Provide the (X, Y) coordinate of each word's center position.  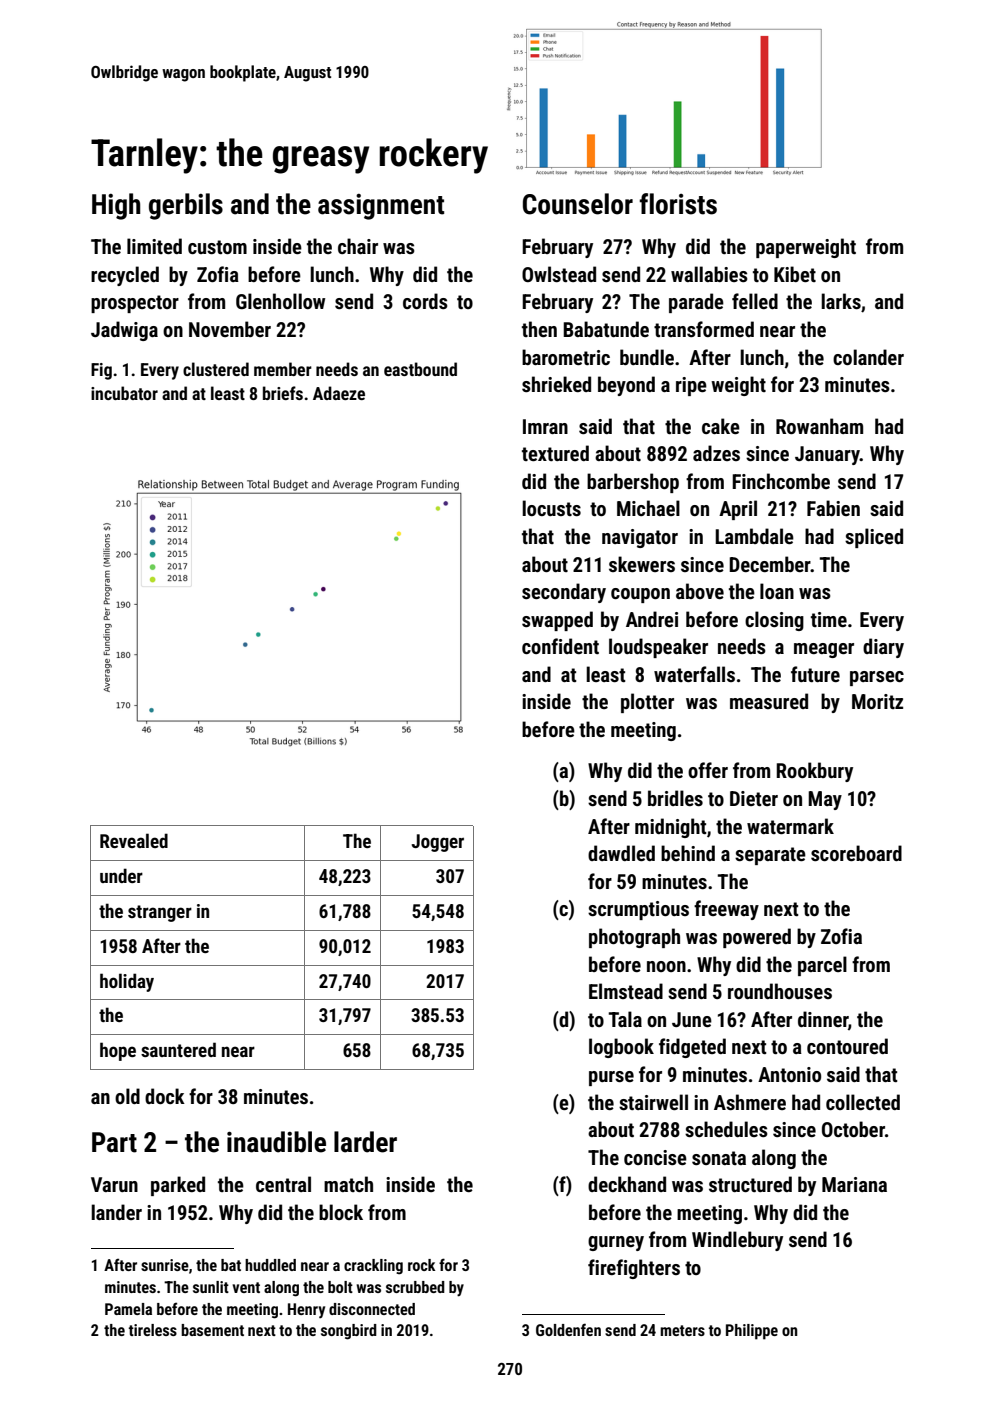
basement (212, 1330)
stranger (160, 913)
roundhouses (780, 991)
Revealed (134, 840)
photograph (634, 938)
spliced (874, 538)
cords (425, 301)
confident (560, 646)
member (283, 369)
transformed (704, 329)
